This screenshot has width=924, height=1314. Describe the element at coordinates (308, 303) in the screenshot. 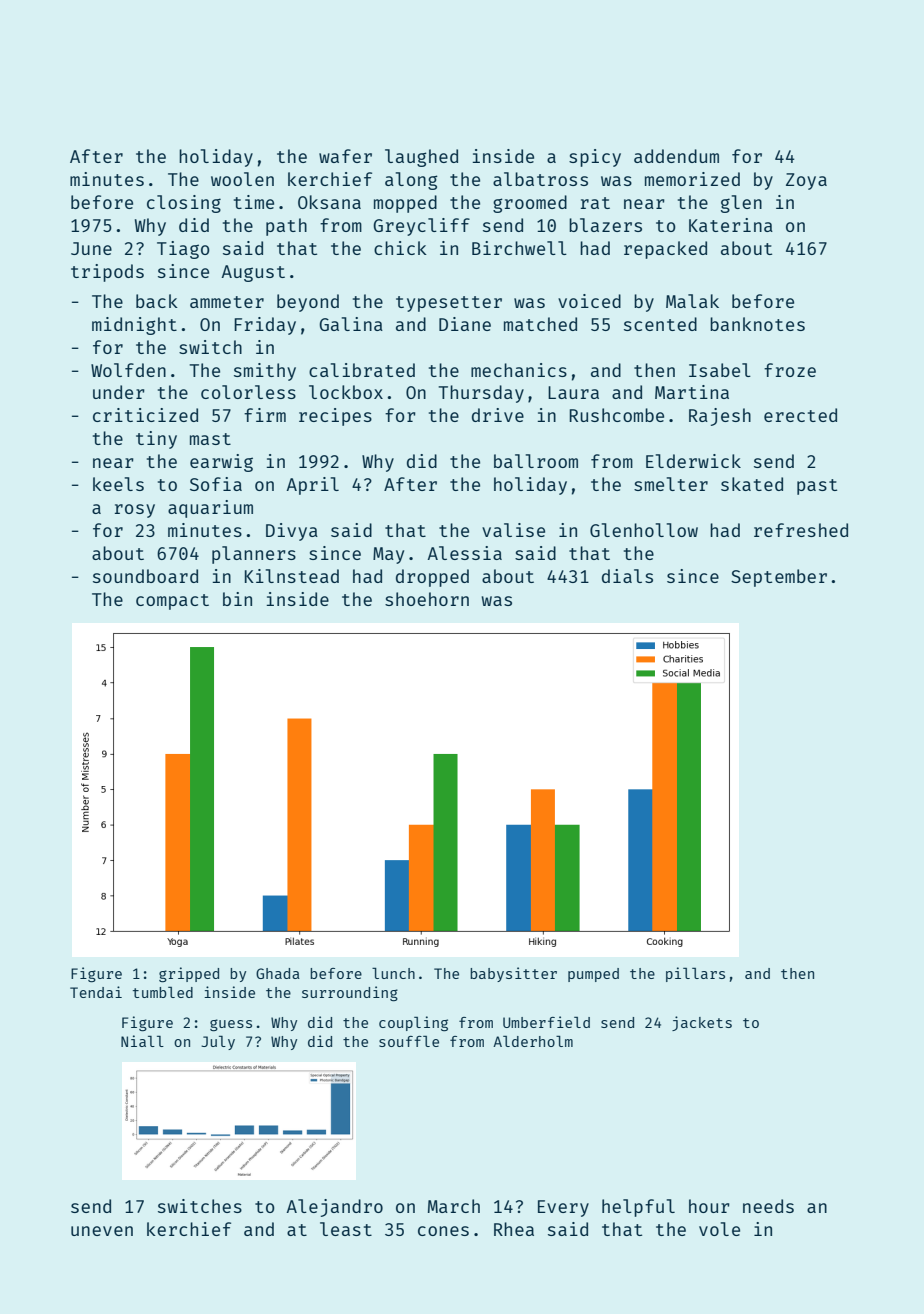

I see `beyond` at that location.
